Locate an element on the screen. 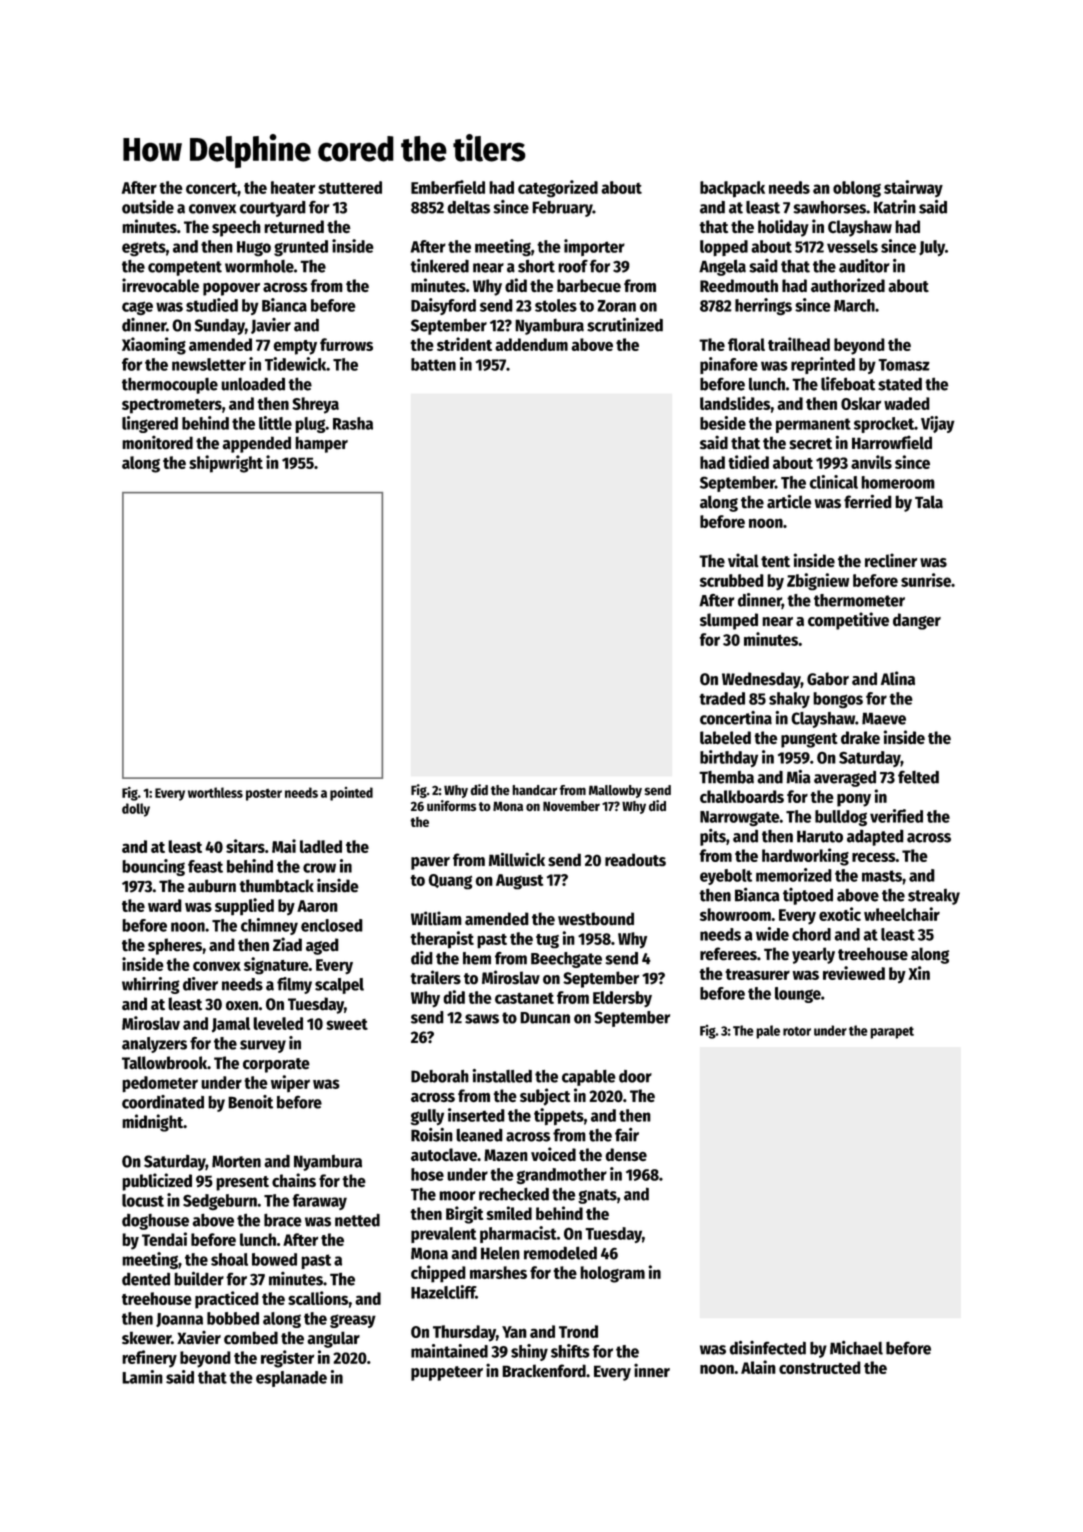 Image resolution: width=1083 pixels, height=1532 pixels. batten is located at coordinates (433, 364).
